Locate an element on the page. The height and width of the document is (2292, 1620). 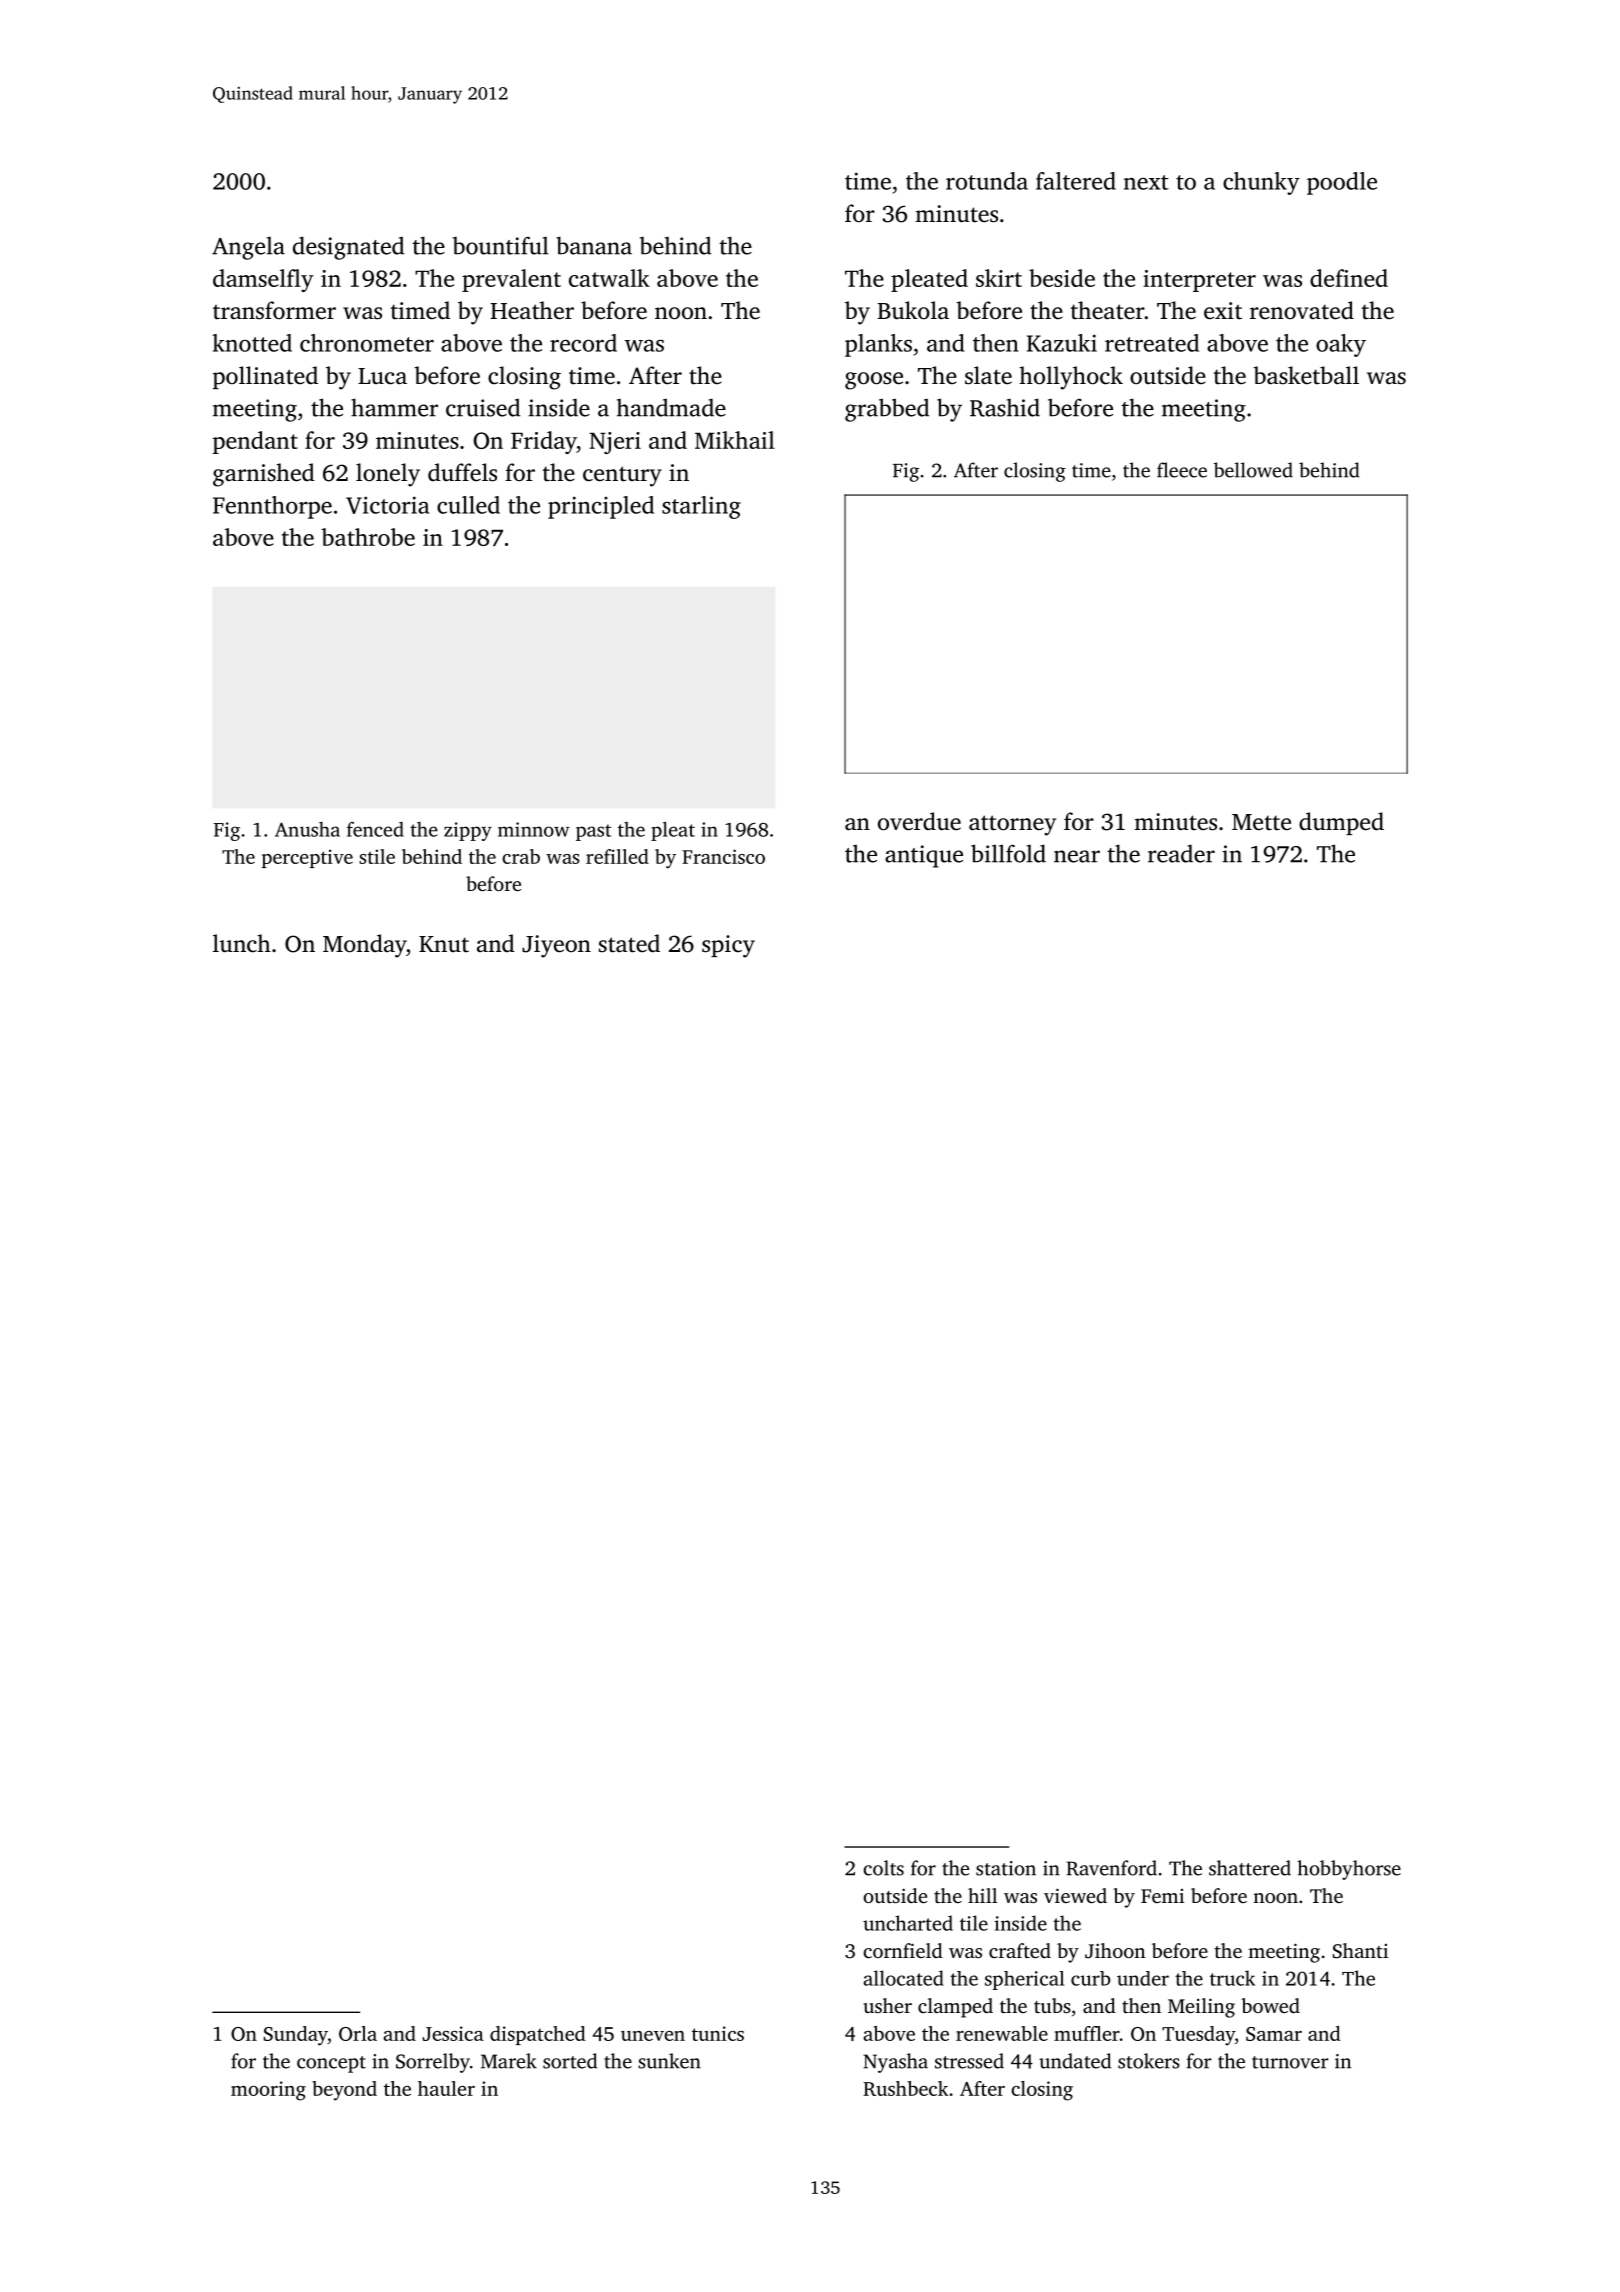
skirt is located at coordinates (999, 278).
